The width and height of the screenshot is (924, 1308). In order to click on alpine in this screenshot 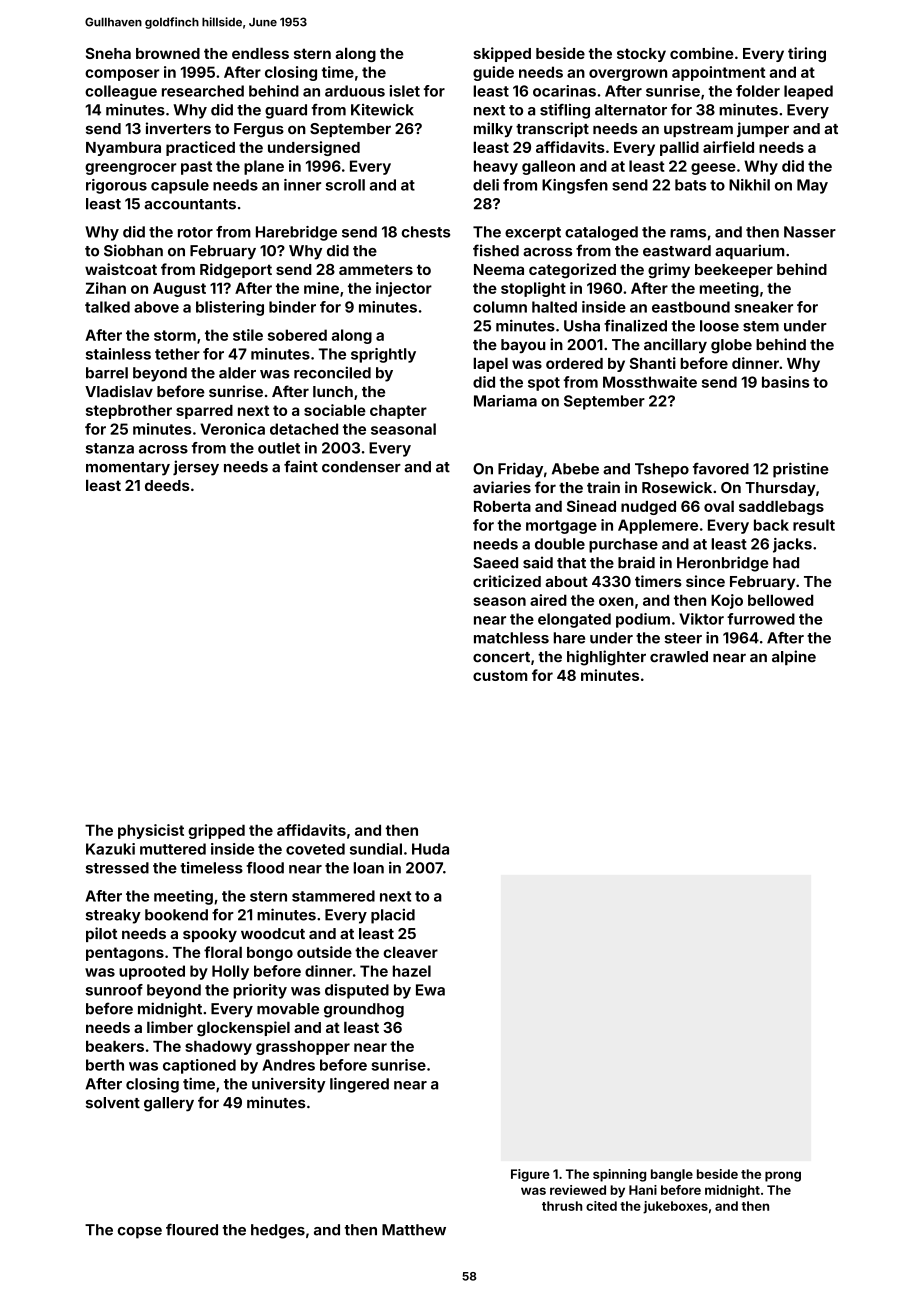, I will do `click(794, 657)`.
